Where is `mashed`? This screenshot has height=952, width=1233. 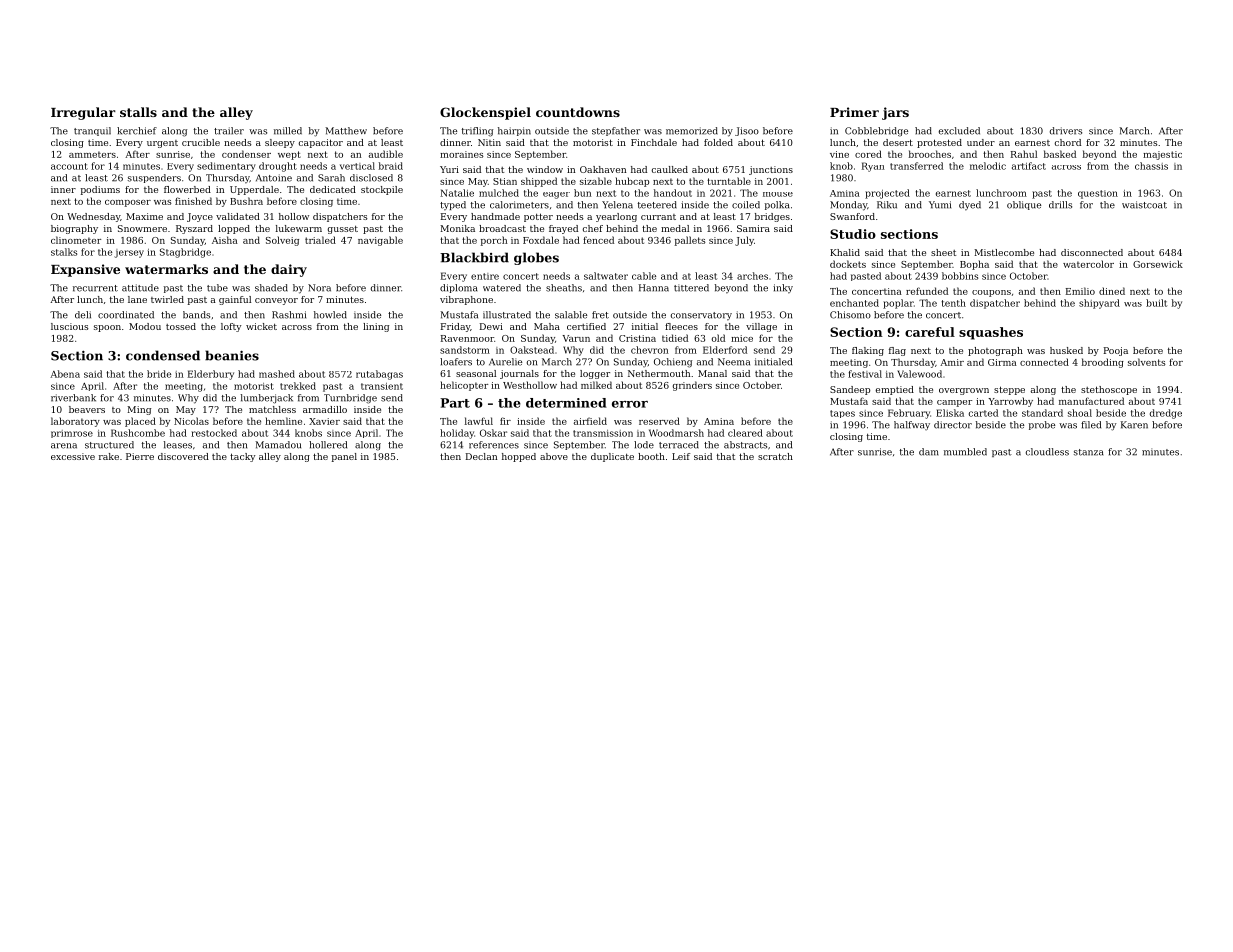
mashed is located at coordinates (277, 374).
